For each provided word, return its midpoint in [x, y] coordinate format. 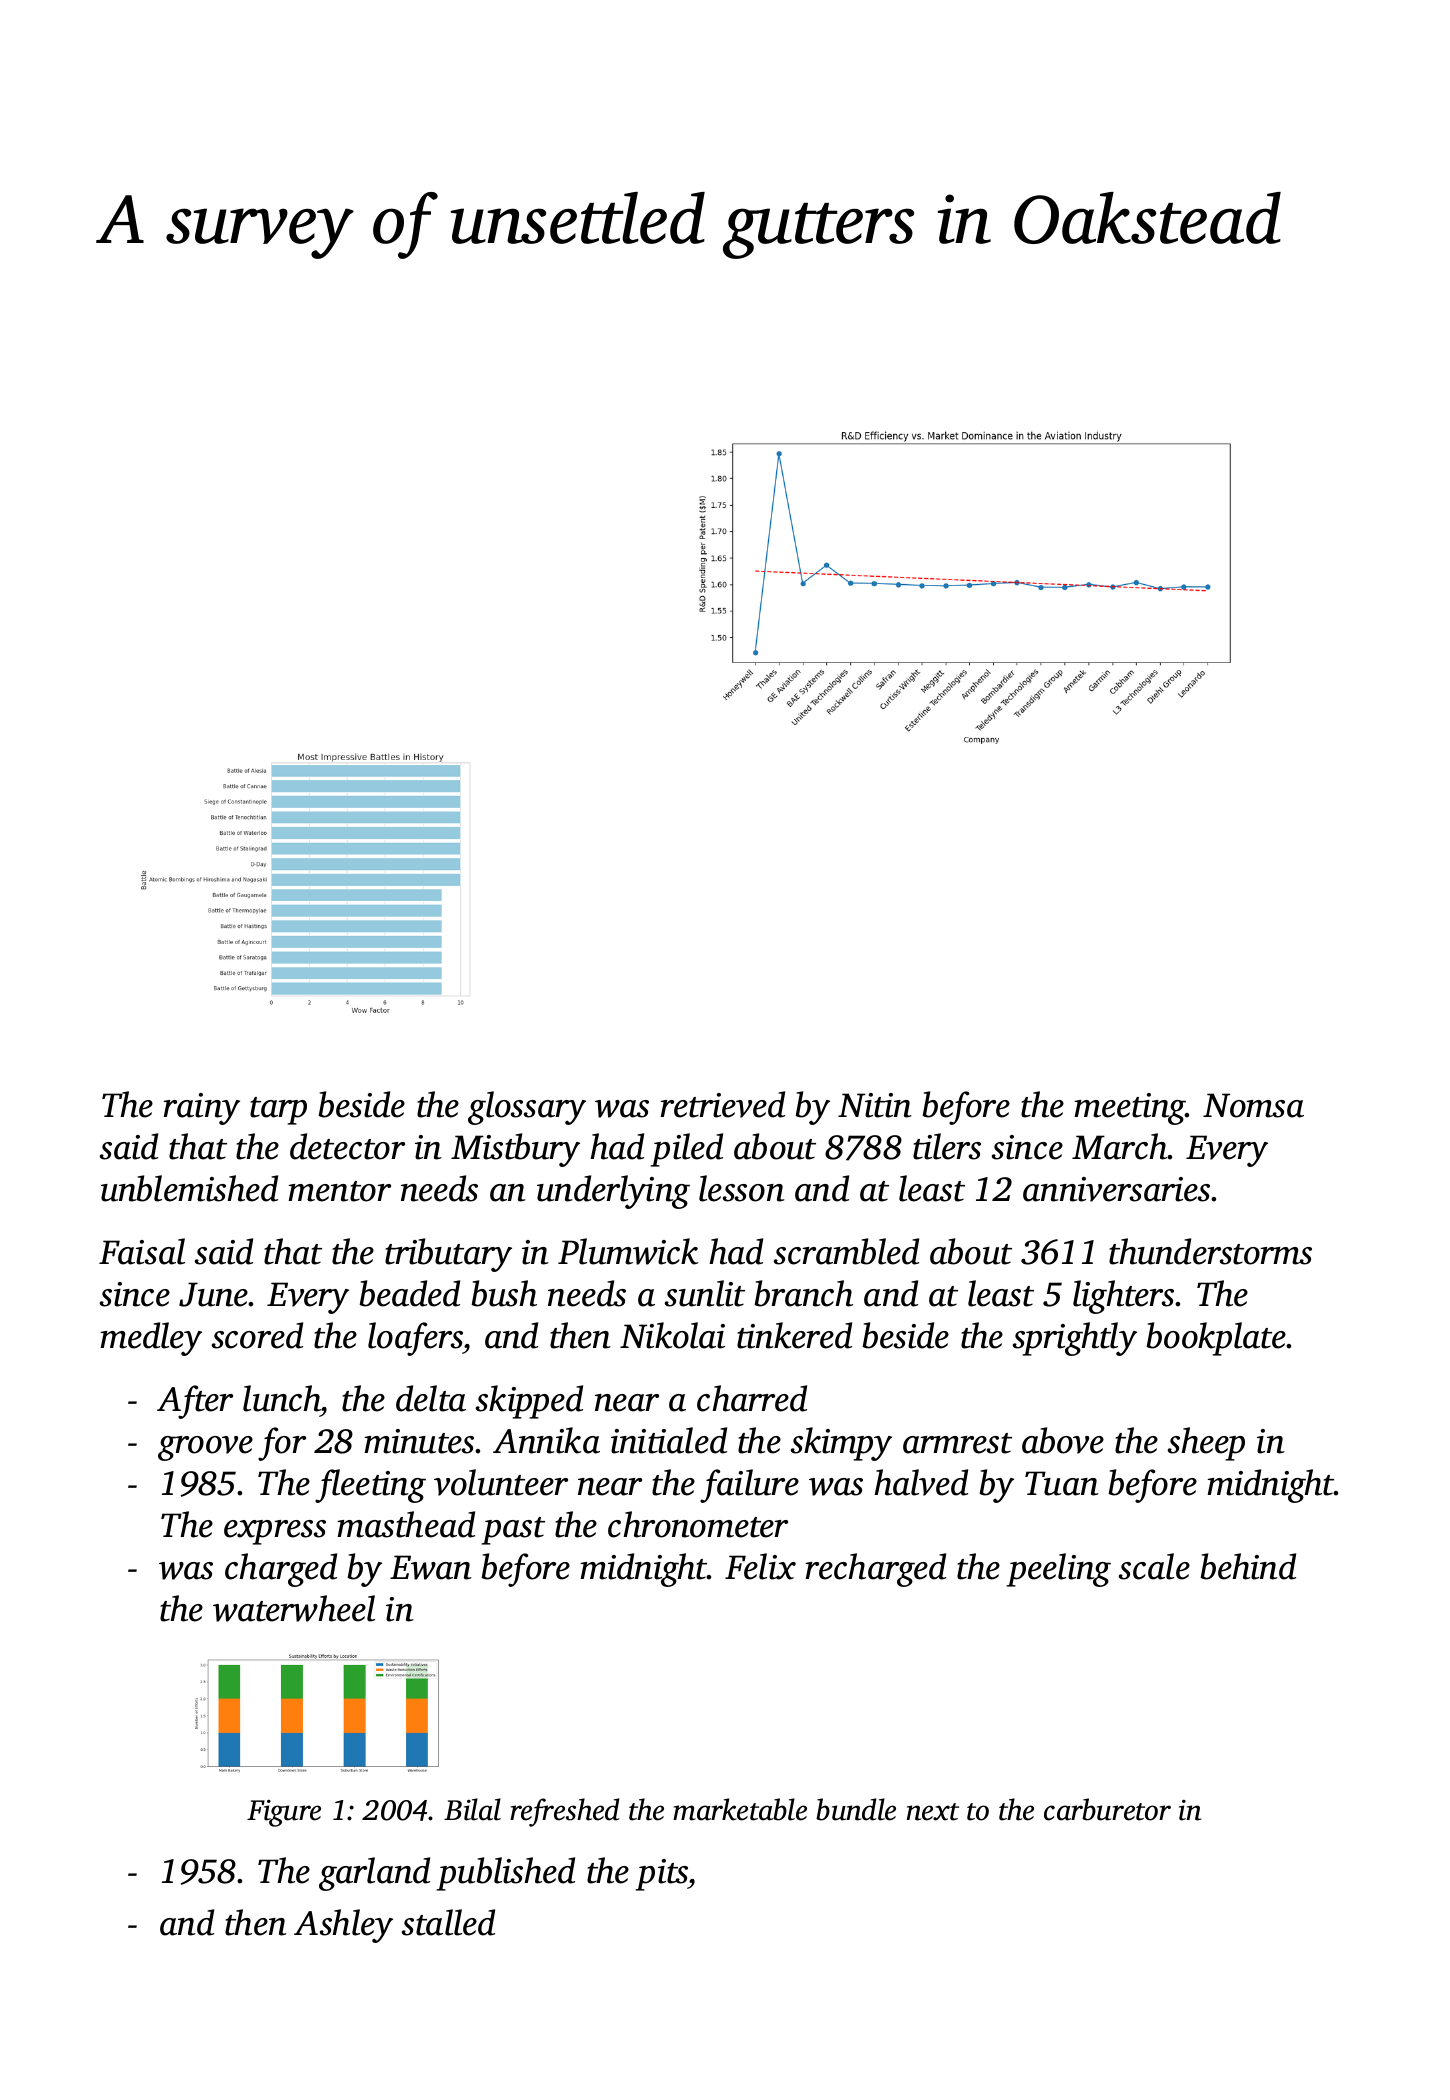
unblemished [189, 1188]
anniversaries [1117, 1189]
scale [1154, 1566]
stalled [448, 1922]
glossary [527, 1108]
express [275, 1532]
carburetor [1107, 1809]
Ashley [343, 1926]
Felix [760, 1566]
